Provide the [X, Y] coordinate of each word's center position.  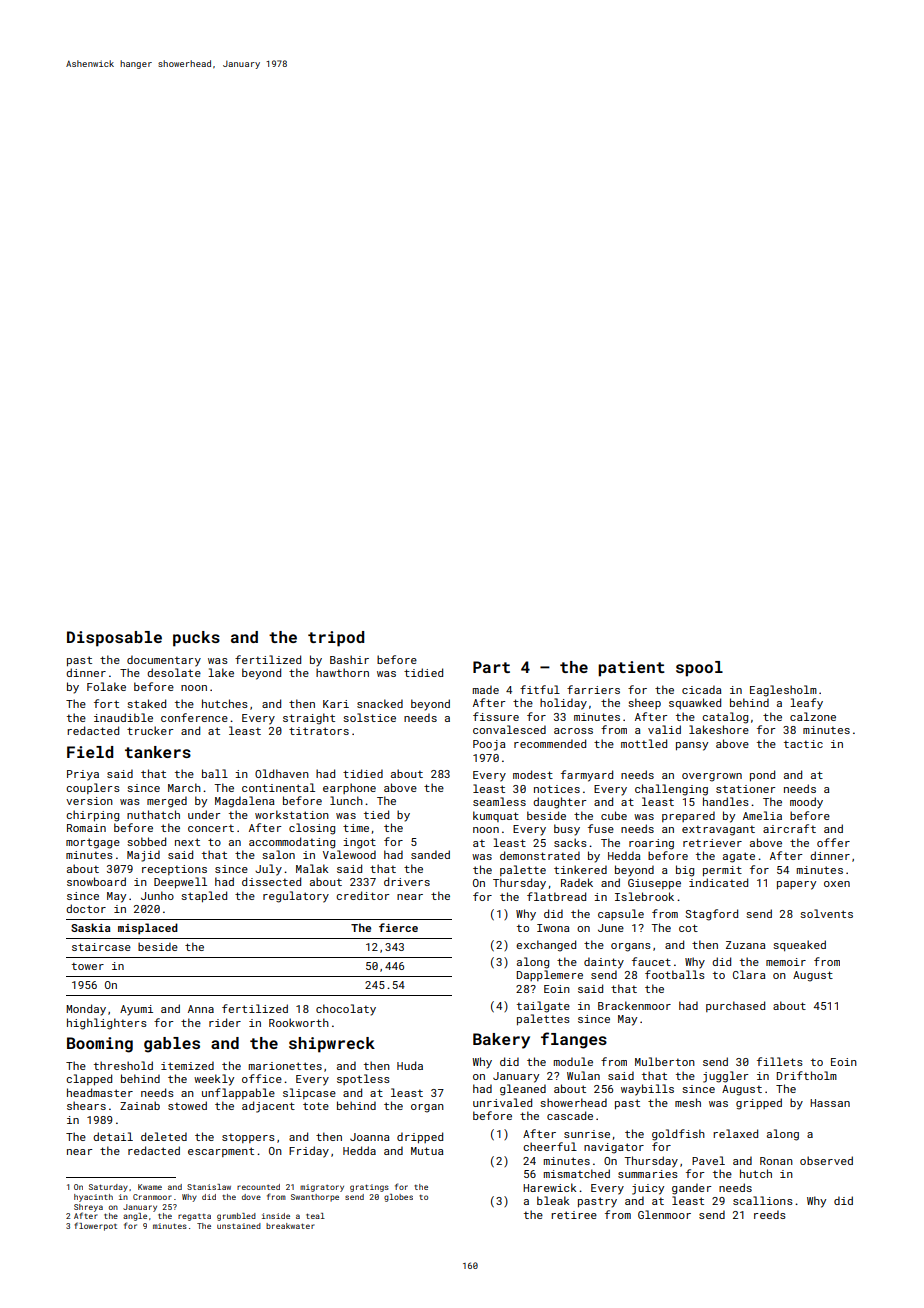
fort [106, 703]
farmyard [587, 776]
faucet [651, 961]
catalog [725, 718]
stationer [745, 789]
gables [172, 1045]
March [184, 787]
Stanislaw [209, 1187]
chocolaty [346, 1010]
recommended [550, 743]
